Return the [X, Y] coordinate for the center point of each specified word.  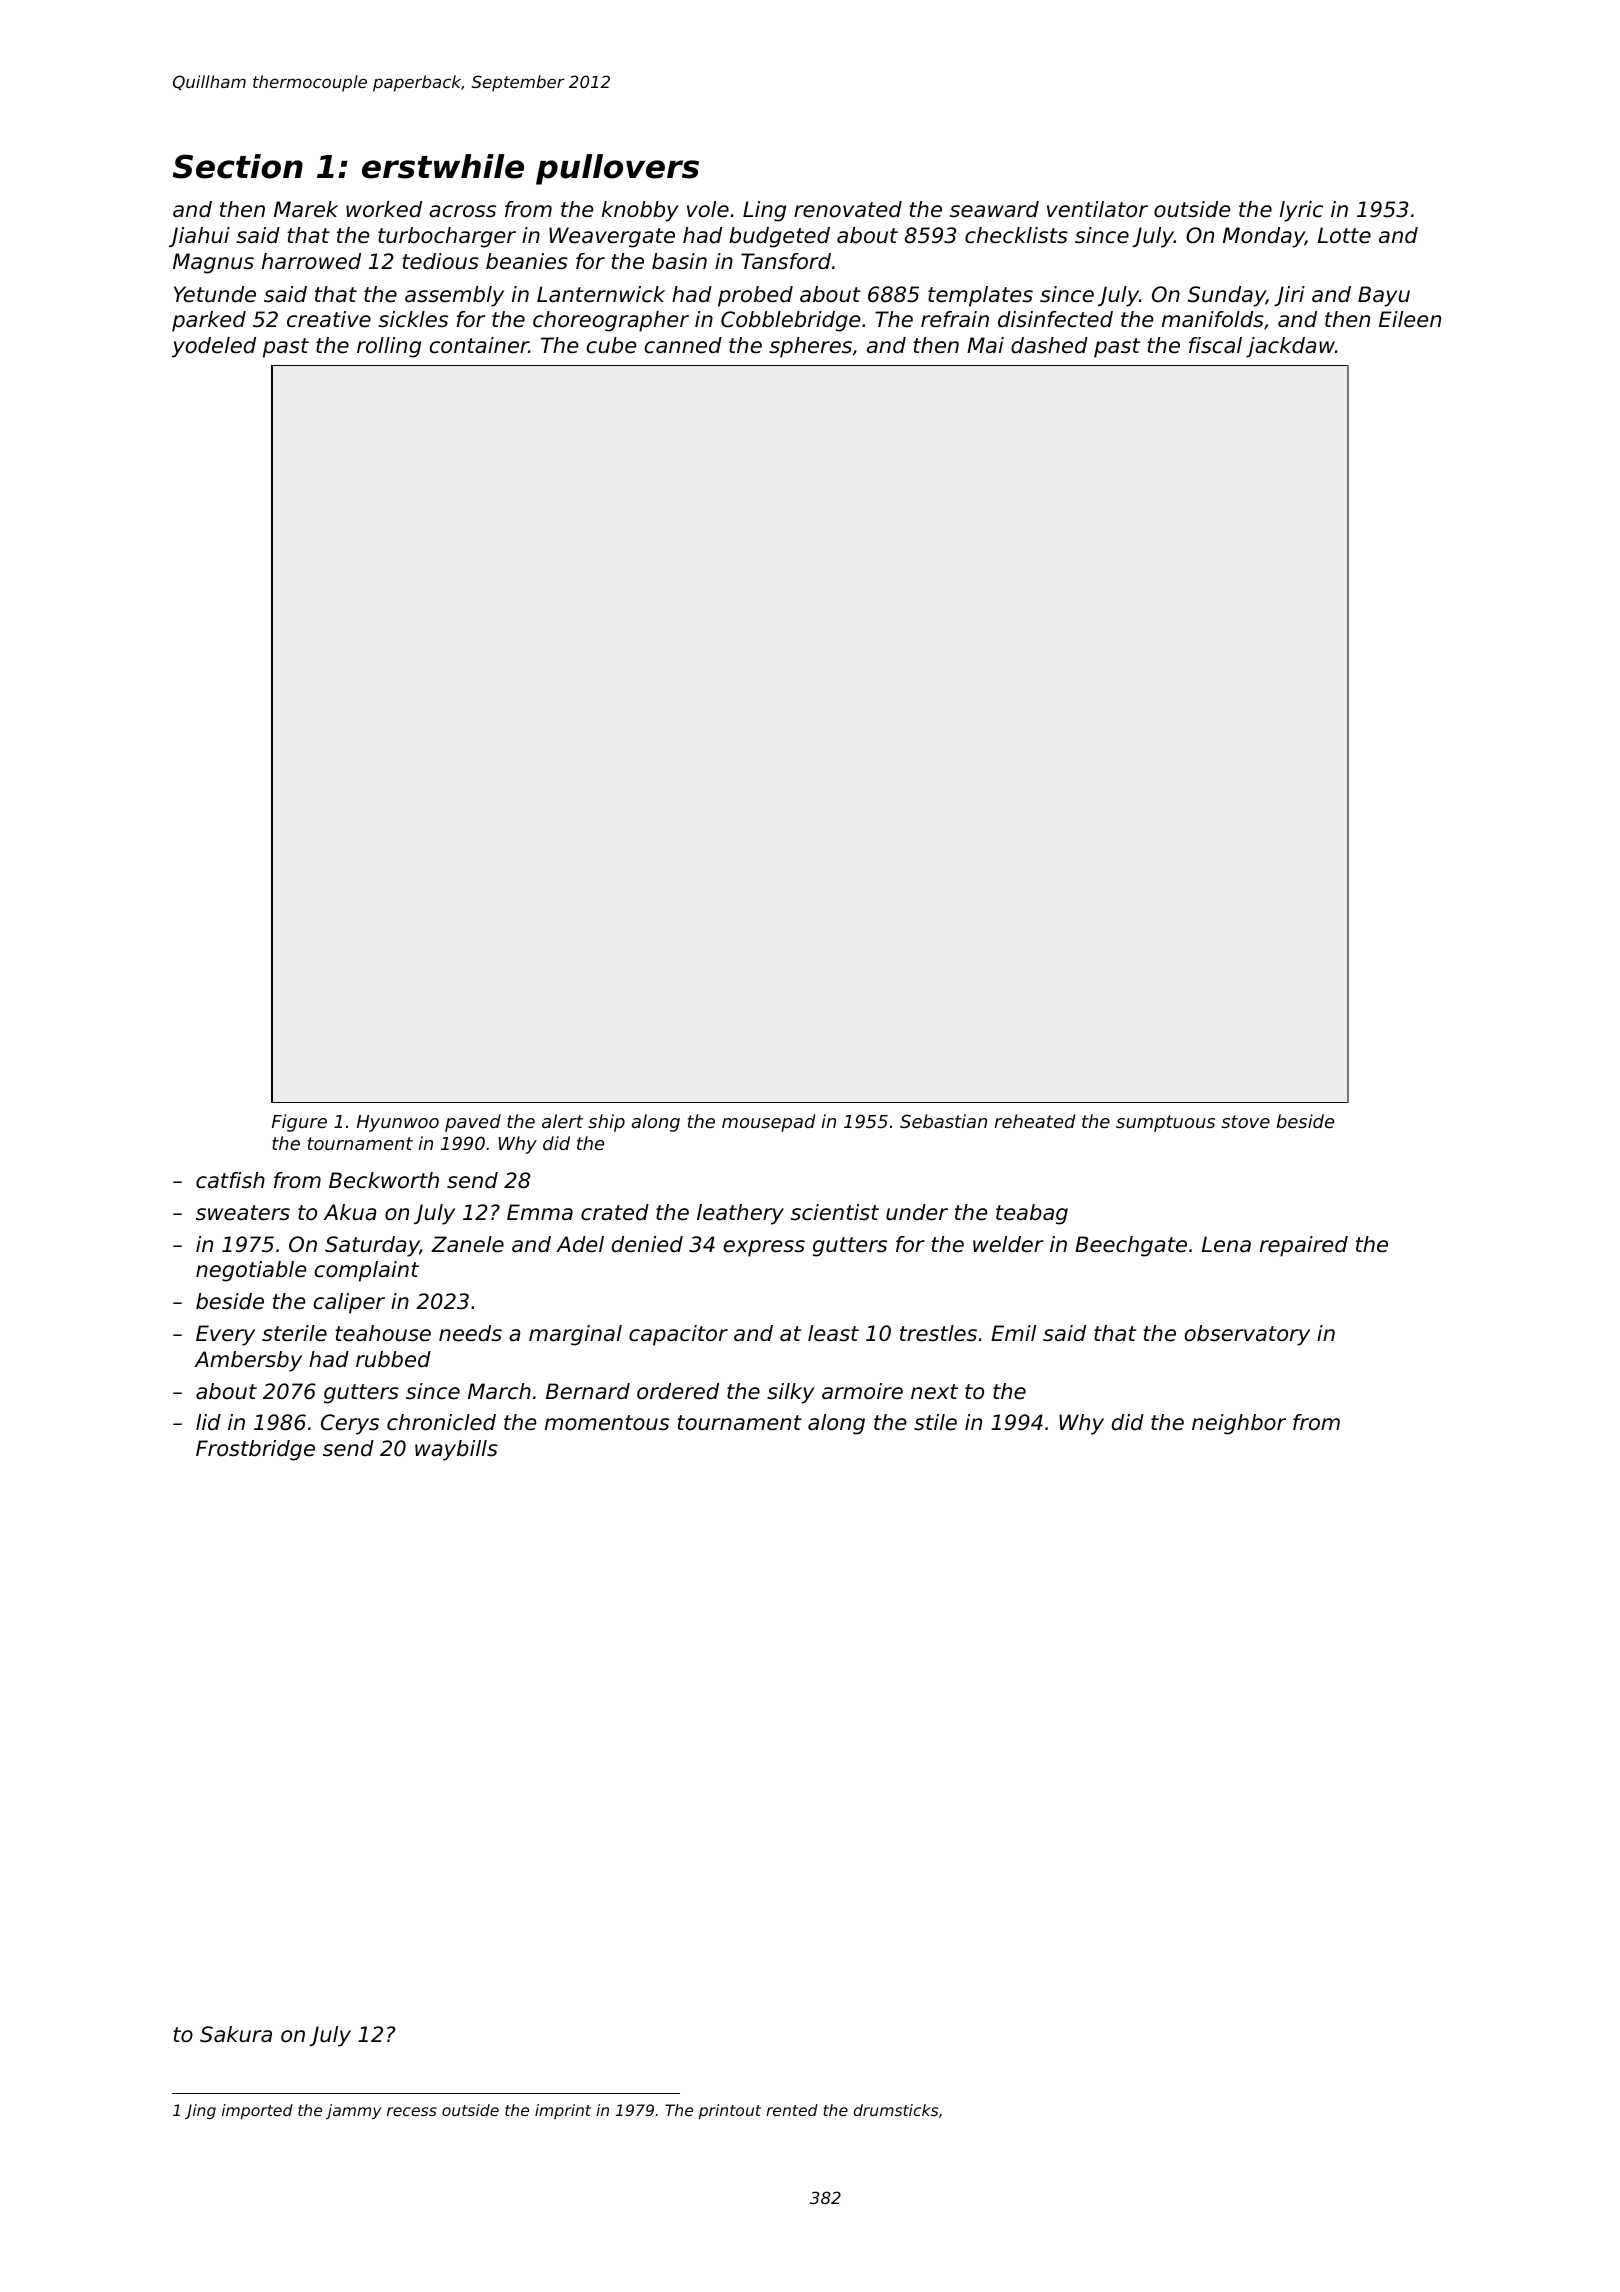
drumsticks [896, 2110]
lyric [1301, 211]
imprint [563, 2111]
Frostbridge [255, 1450]
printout [730, 2112]
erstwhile [443, 166]
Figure [299, 1123]
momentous [607, 1423]
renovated [848, 209]
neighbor [1239, 1424]
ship [606, 1123]
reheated [1034, 1121]
